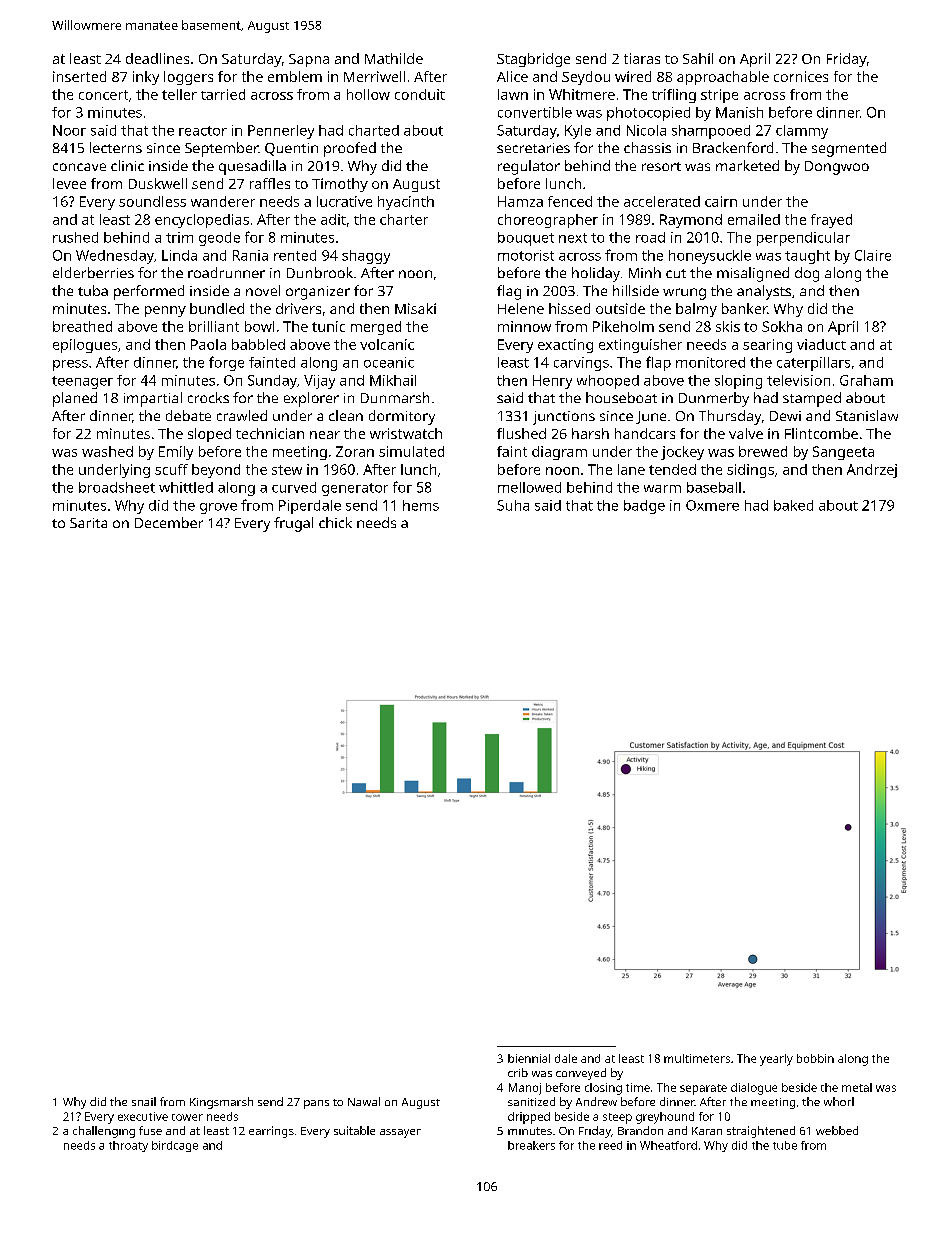  I want to click on secretaries, so click(533, 148).
